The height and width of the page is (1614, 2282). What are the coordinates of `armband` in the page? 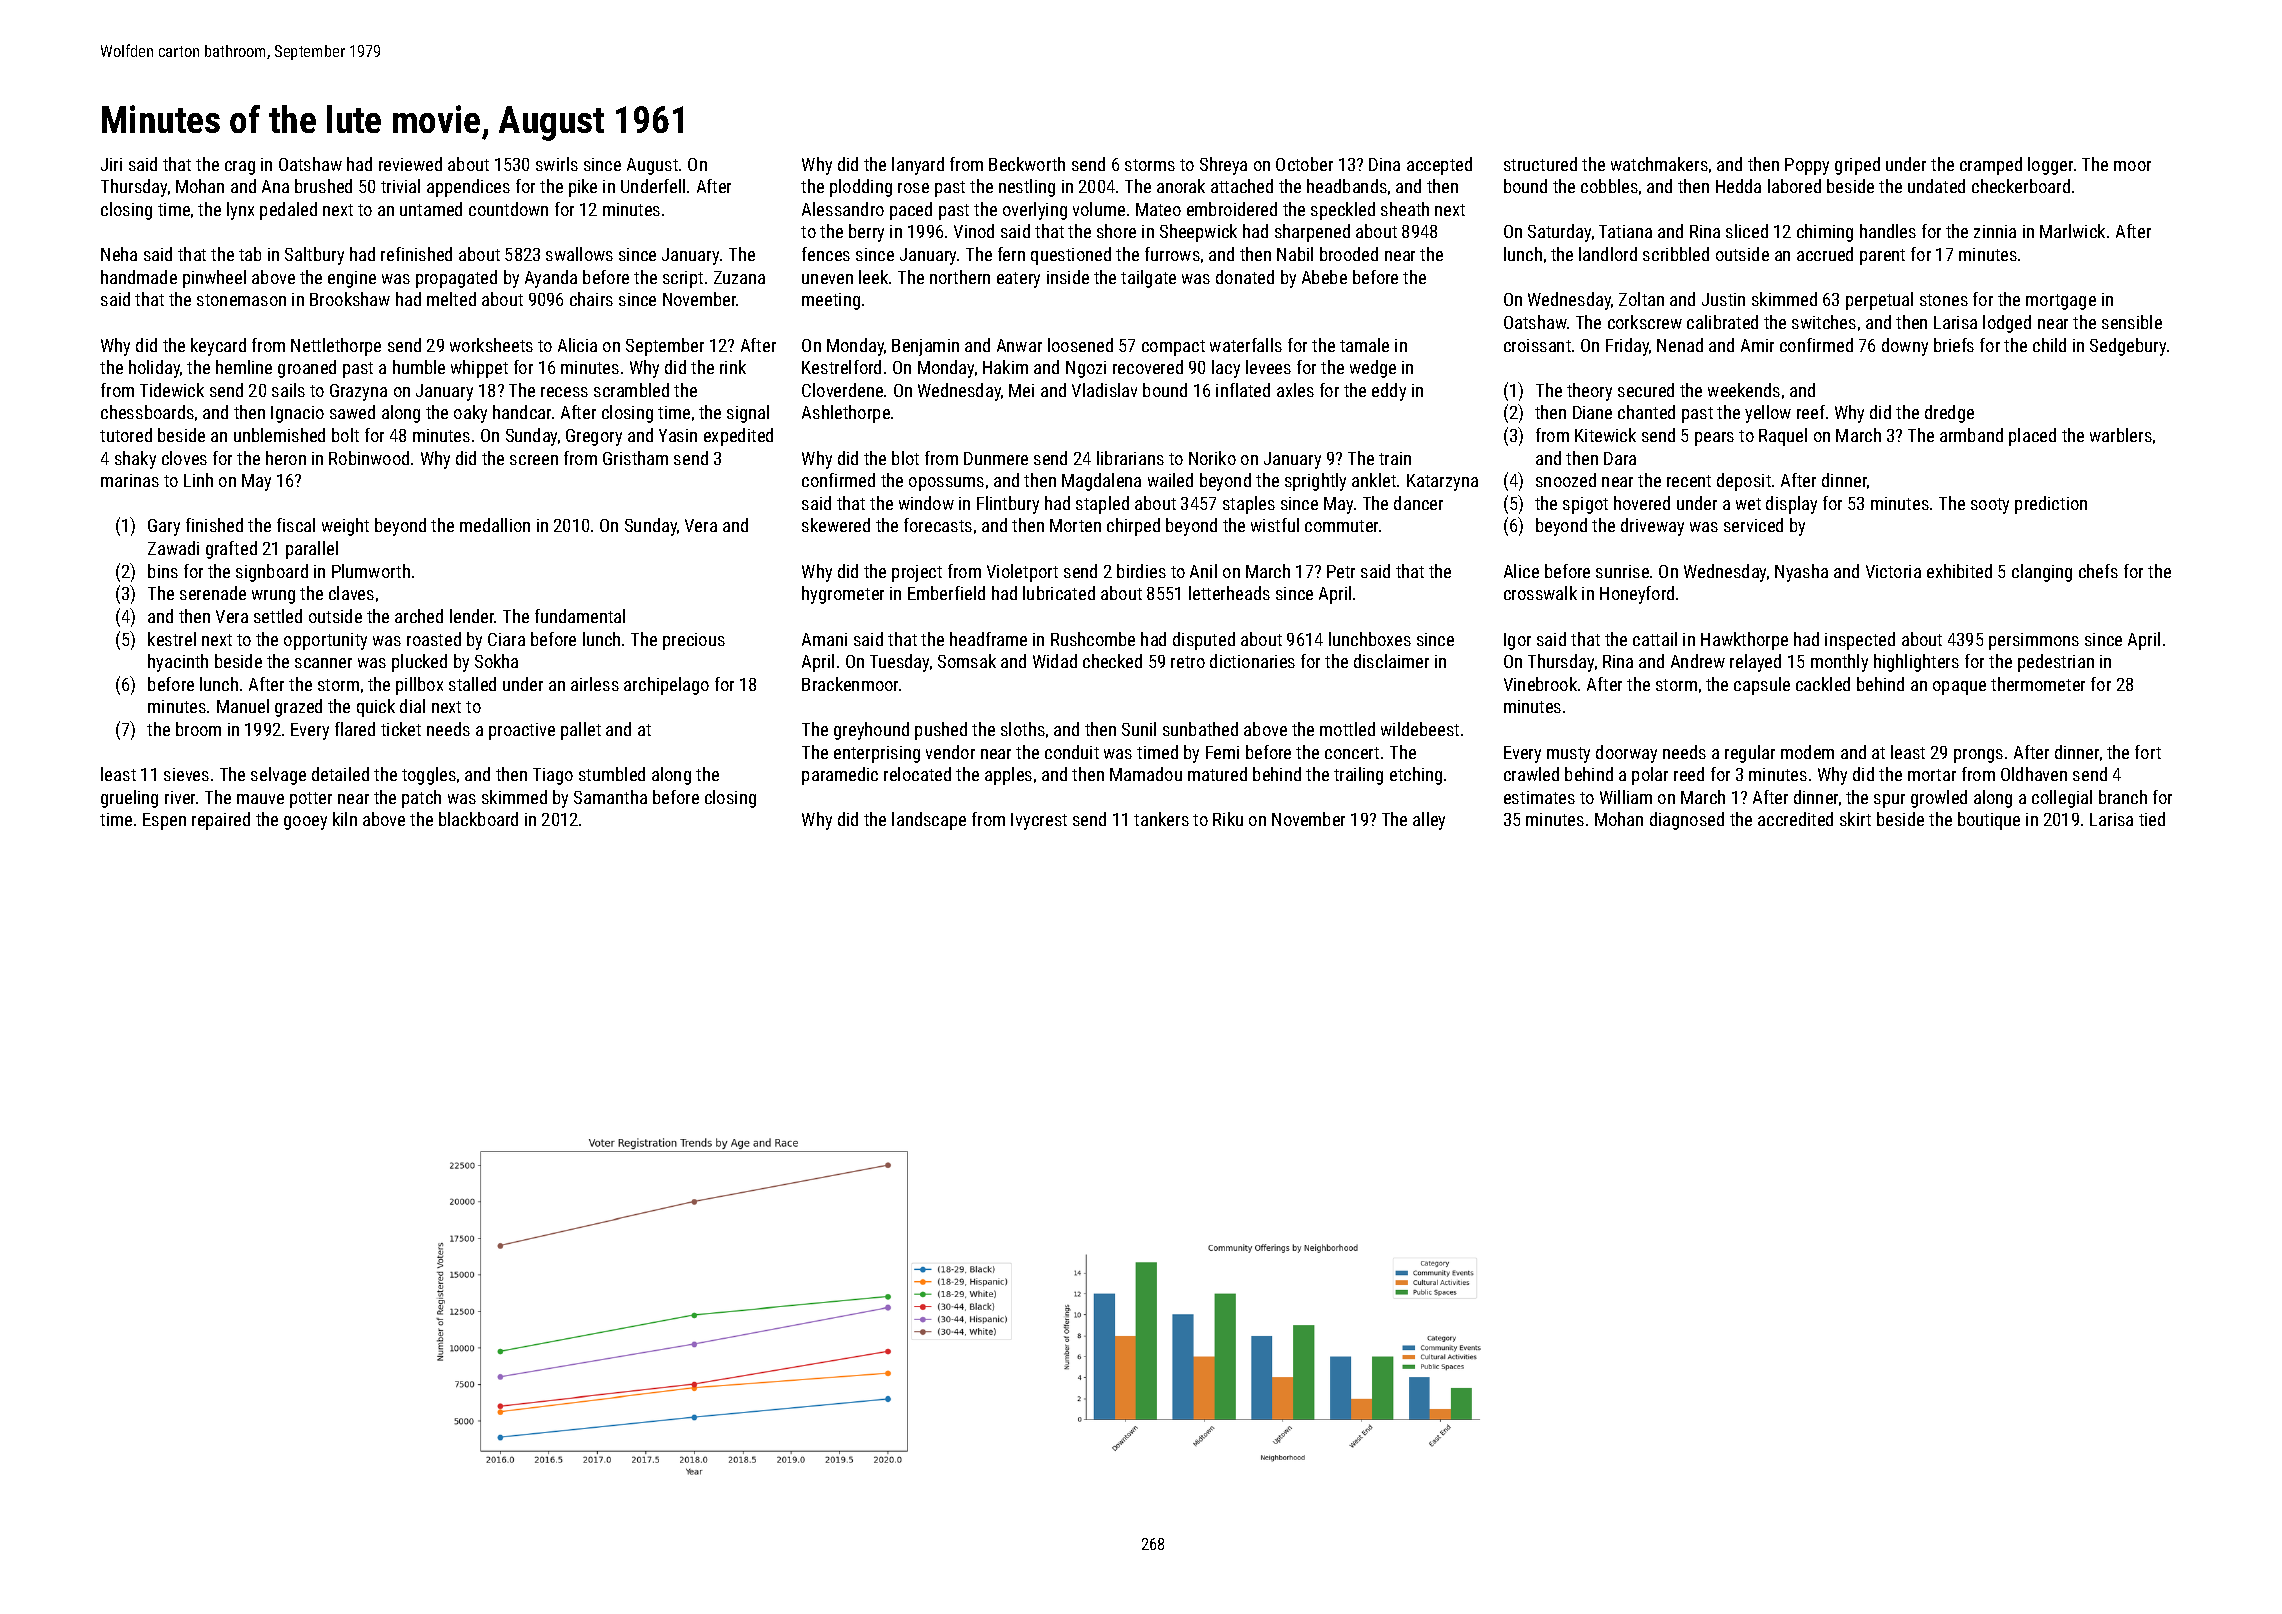 It's located at (1971, 435).
